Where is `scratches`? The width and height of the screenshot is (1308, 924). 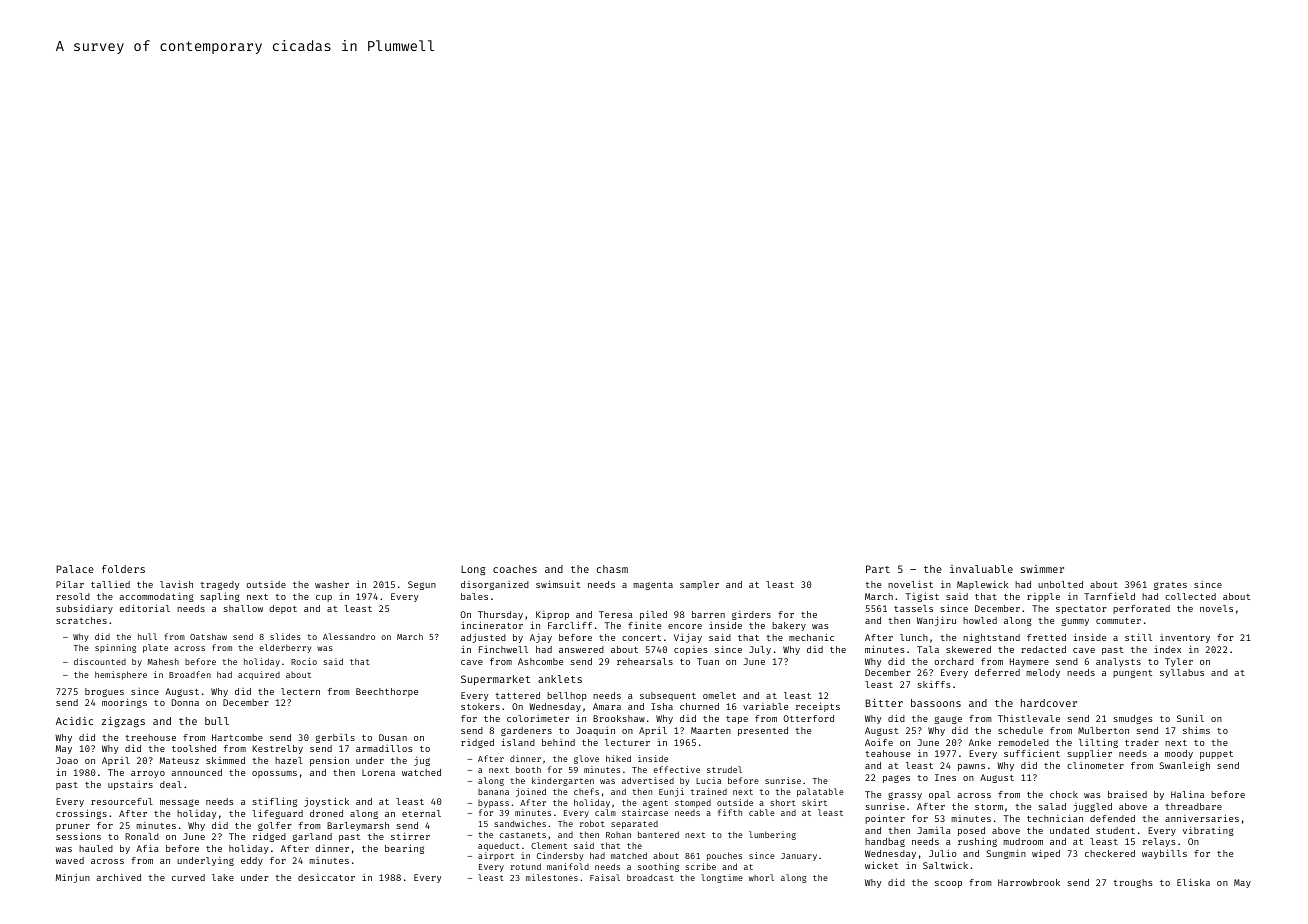 scratches is located at coordinates (81, 620).
